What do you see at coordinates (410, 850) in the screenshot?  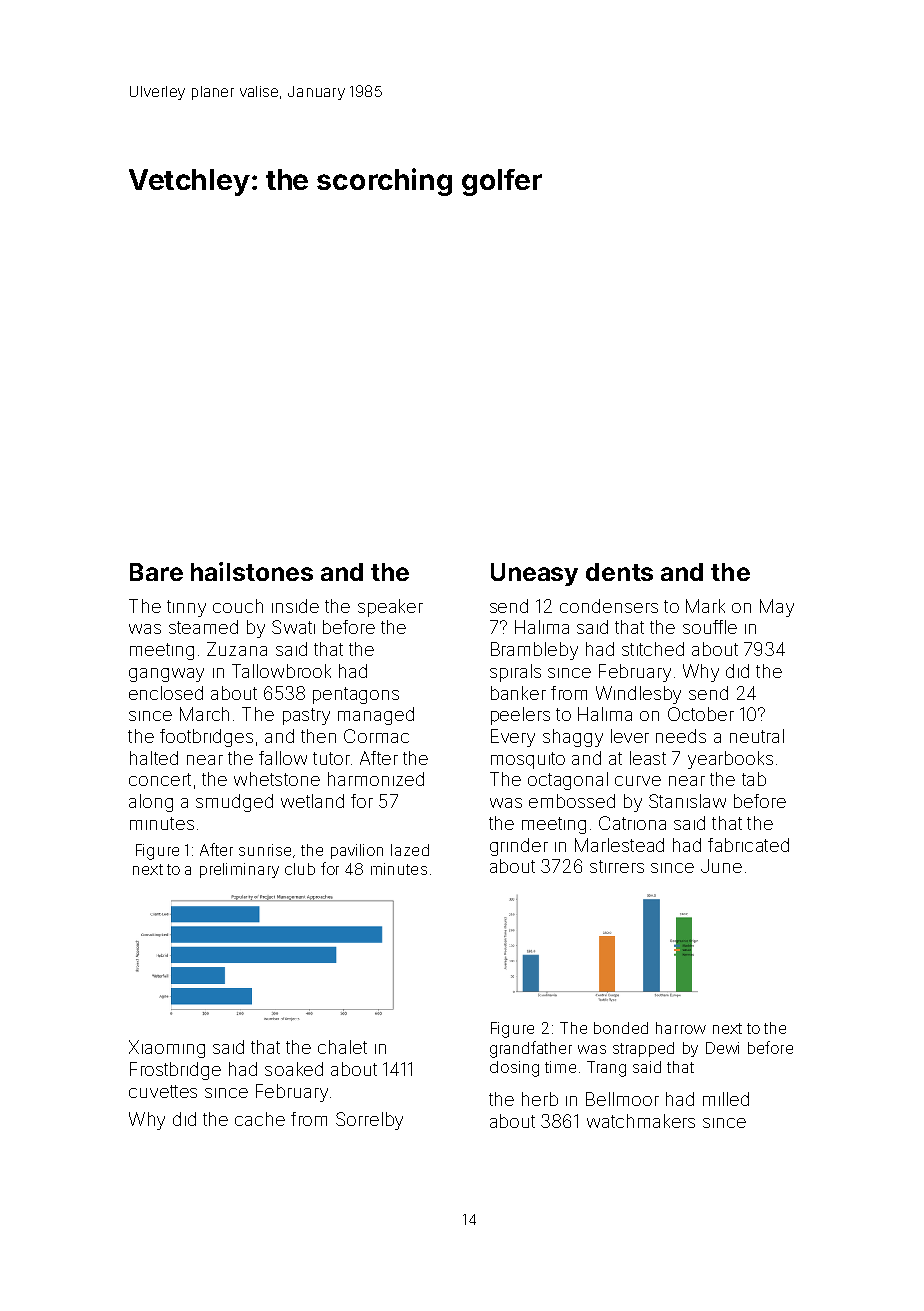 I see `lazed` at bounding box center [410, 850].
